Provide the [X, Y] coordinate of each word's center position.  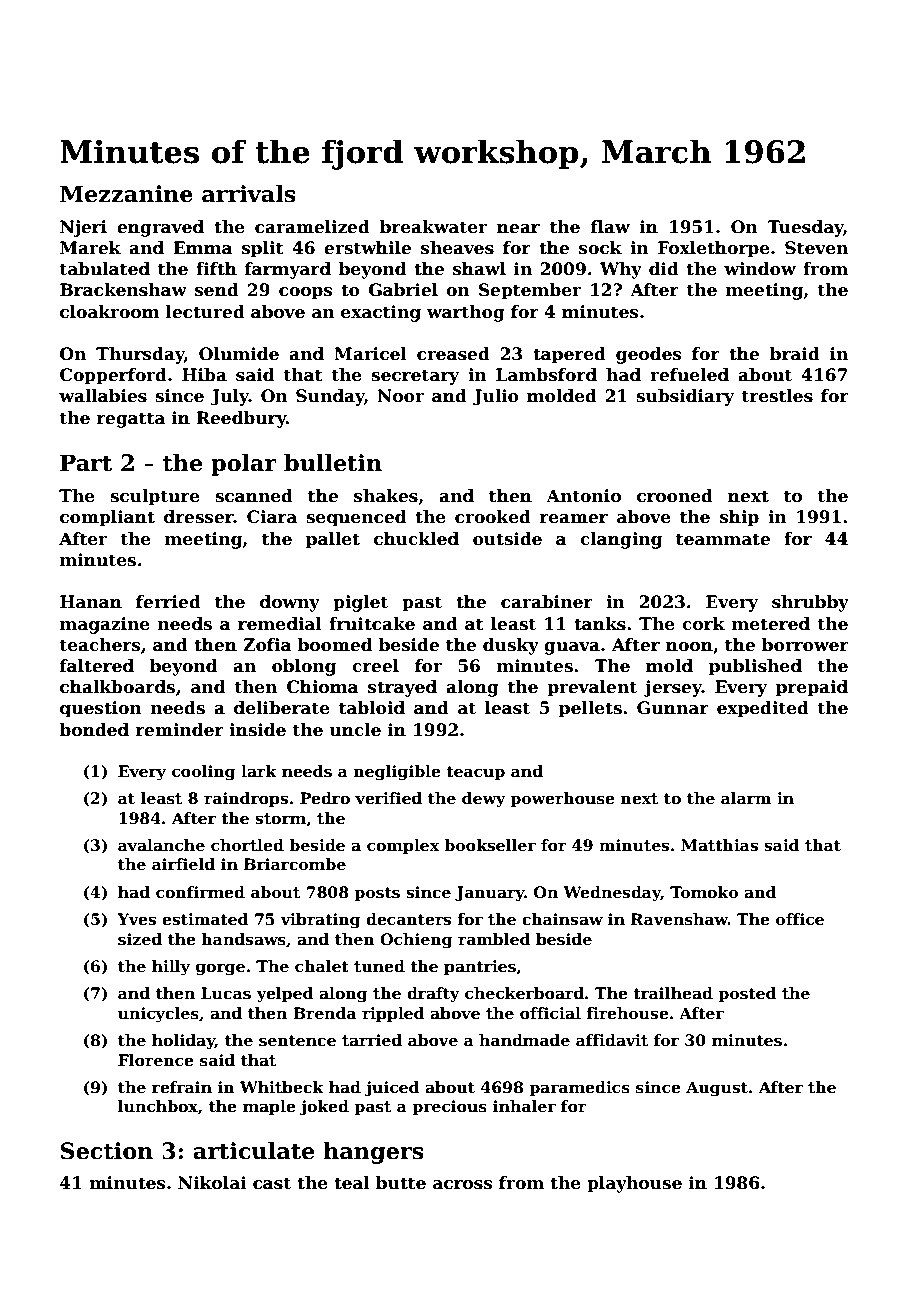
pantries [480, 967]
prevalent [592, 688]
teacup [475, 773]
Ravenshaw [679, 919]
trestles [777, 396]
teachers [100, 645]
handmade [524, 1040]
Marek [90, 248]
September [530, 291]
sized [140, 939]
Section [106, 1151]
